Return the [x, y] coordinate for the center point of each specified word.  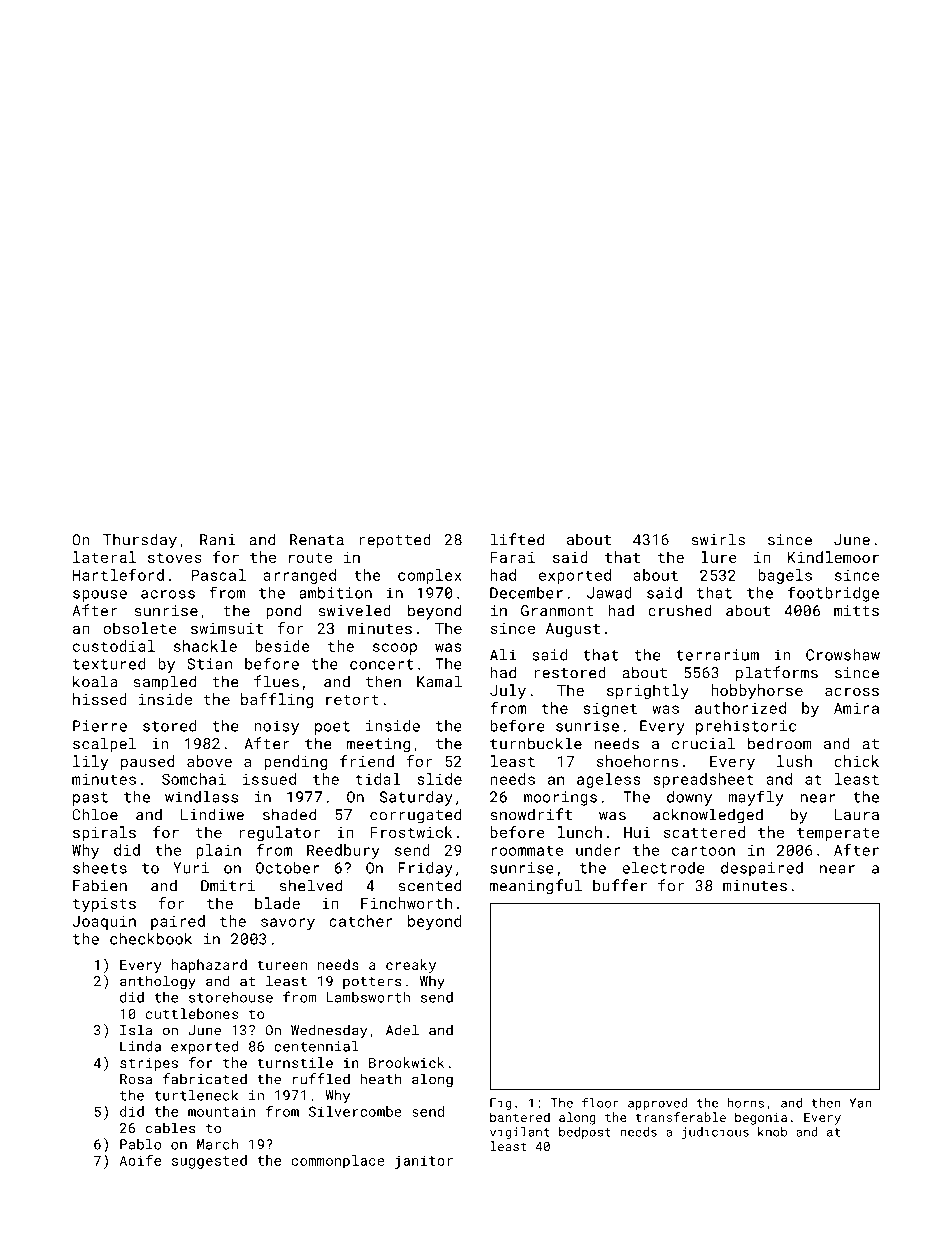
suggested [209, 1162]
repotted [395, 541]
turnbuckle [536, 743]
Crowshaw [843, 655]
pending [295, 762]
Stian [209, 664]
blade [277, 903]
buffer [620, 885]
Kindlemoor [833, 557]
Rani [218, 540]
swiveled [355, 610]
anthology [158, 982]
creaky [411, 966]
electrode [663, 868]
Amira [856, 708]
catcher [361, 921]
